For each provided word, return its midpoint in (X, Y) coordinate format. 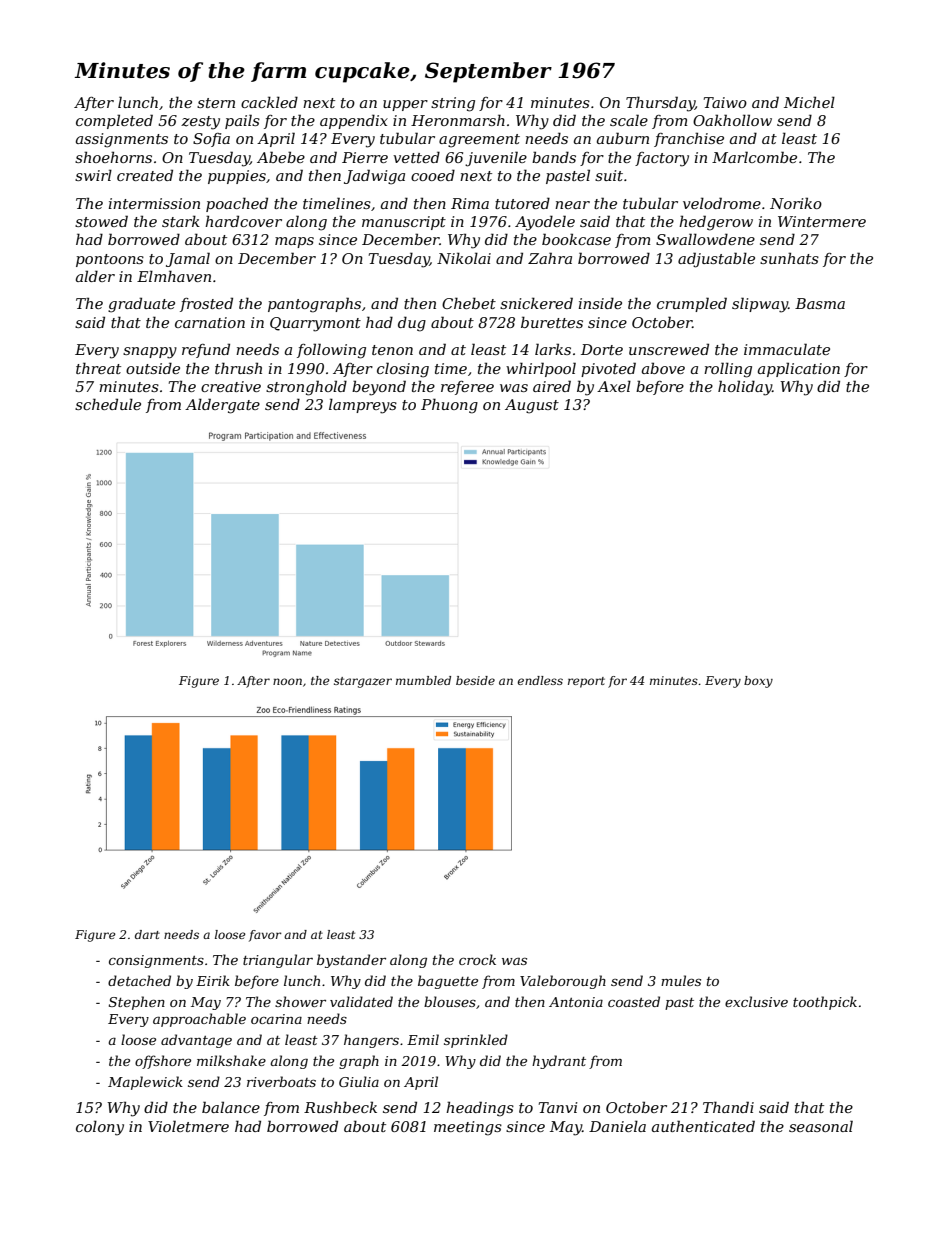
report (586, 682)
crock (477, 959)
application (799, 369)
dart (147, 934)
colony (100, 1128)
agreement (479, 141)
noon (287, 681)
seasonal (821, 1126)
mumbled (423, 680)
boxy (758, 682)
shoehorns (113, 157)
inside (600, 303)
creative (231, 386)
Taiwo (725, 102)
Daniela (617, 1126)
